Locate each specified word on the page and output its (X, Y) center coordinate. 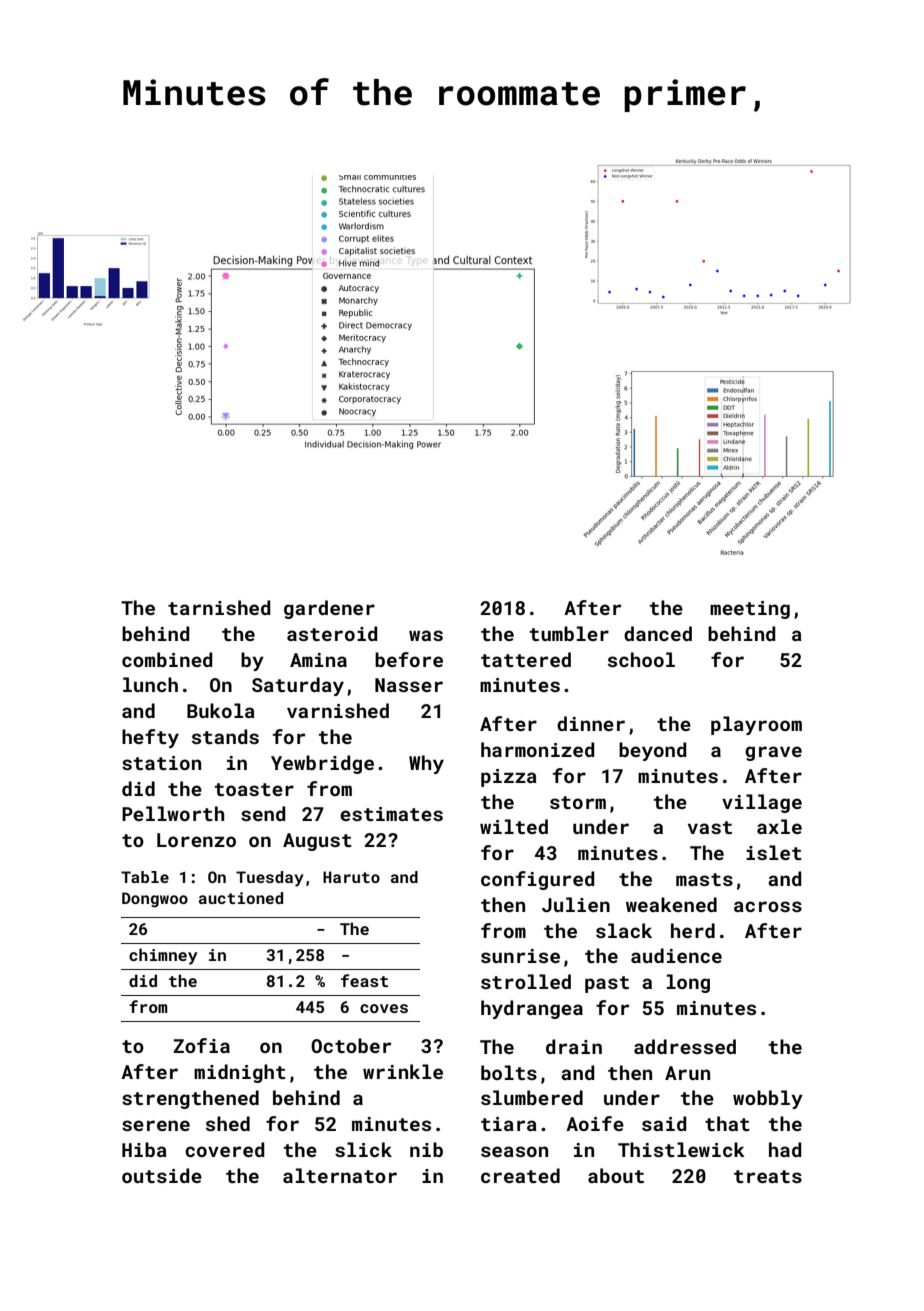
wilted (514, 826)
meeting (750, 610)
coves (384, 1008)
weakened (671, 904)
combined (167, 659)
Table (145, 877)
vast (710, 827)
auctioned (241, 898)
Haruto (351, 877)
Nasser (409, 685)
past (607, 984)
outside (162, 1175)
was (426, 635)
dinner (591, 723)
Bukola (221, 710)
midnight (240, 1073)
